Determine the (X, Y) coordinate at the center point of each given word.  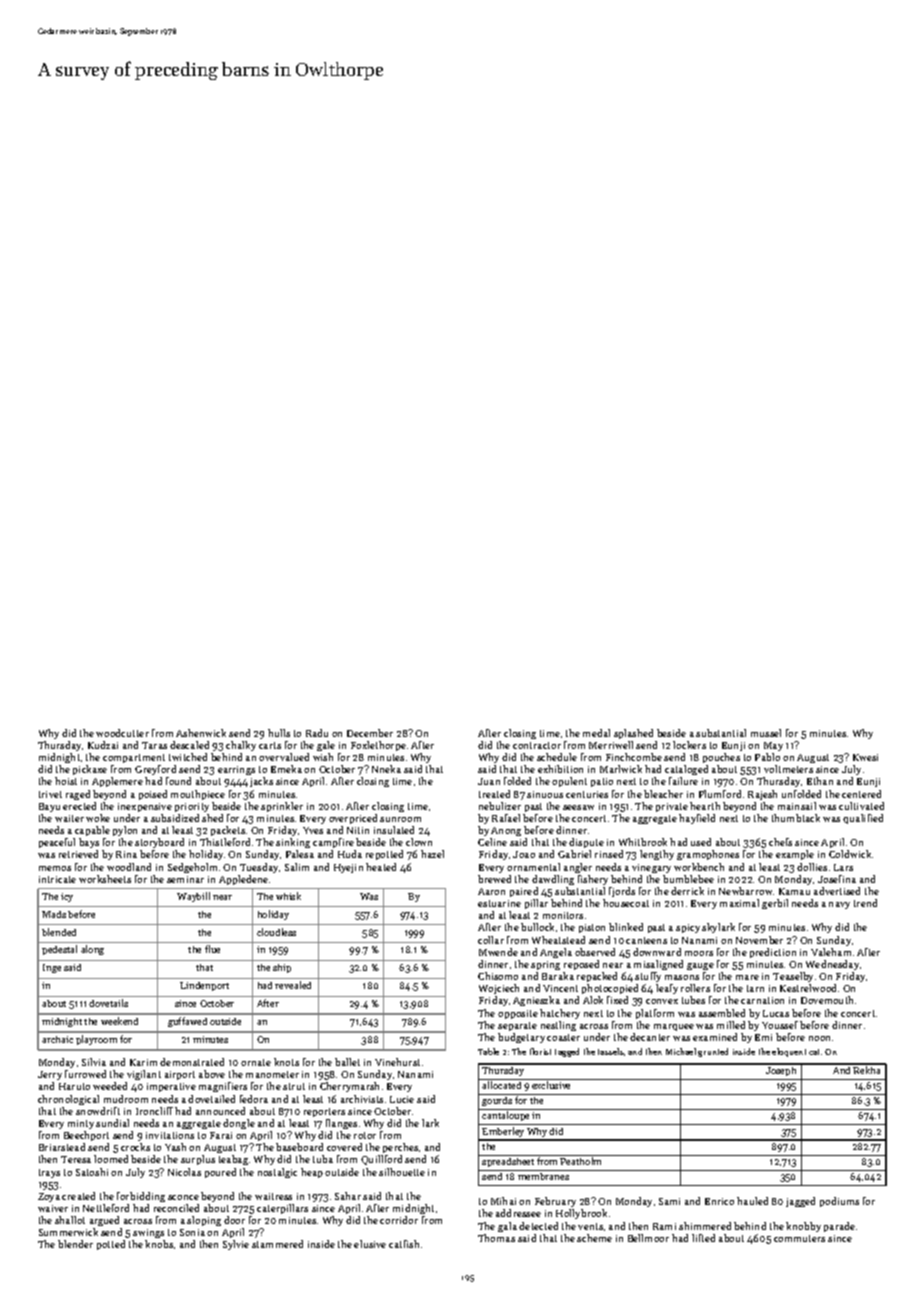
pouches (721, 758)
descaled (189, 745)
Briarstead (62, 1147)
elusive (370, 1244)
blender (75, 1244)
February (555, 1202)
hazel (432, 854)
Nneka (386, 769)
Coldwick (850, 854)
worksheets (105, 879)
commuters (799, 1238)
